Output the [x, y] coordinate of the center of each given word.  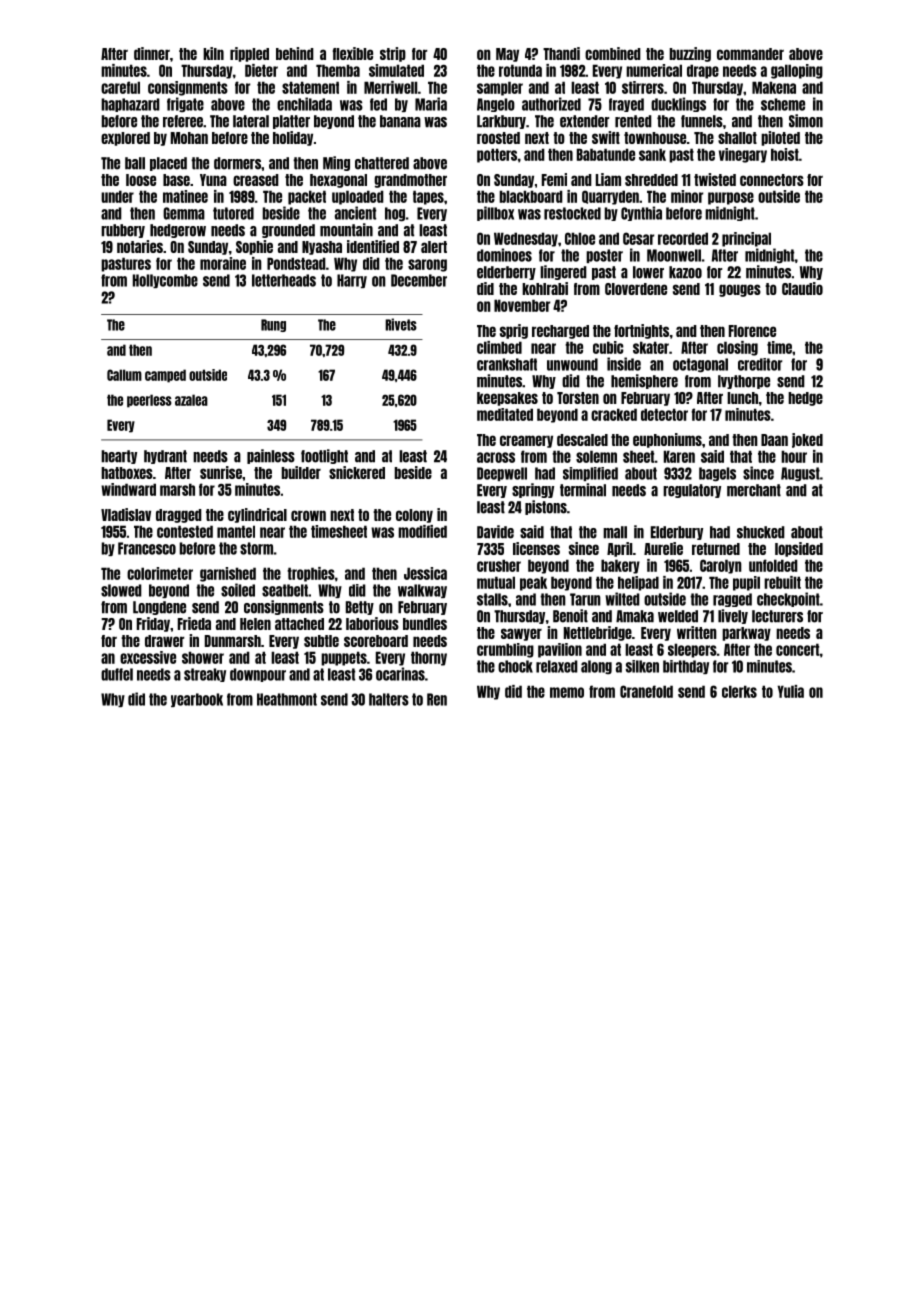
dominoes [504, 255]
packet [307, 197]
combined [613, 53]
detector [664, 414]
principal [746, 239]
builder [301, 472]
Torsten [578, 398]
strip [393, 54]
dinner [152, 53]
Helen [255, 624]
